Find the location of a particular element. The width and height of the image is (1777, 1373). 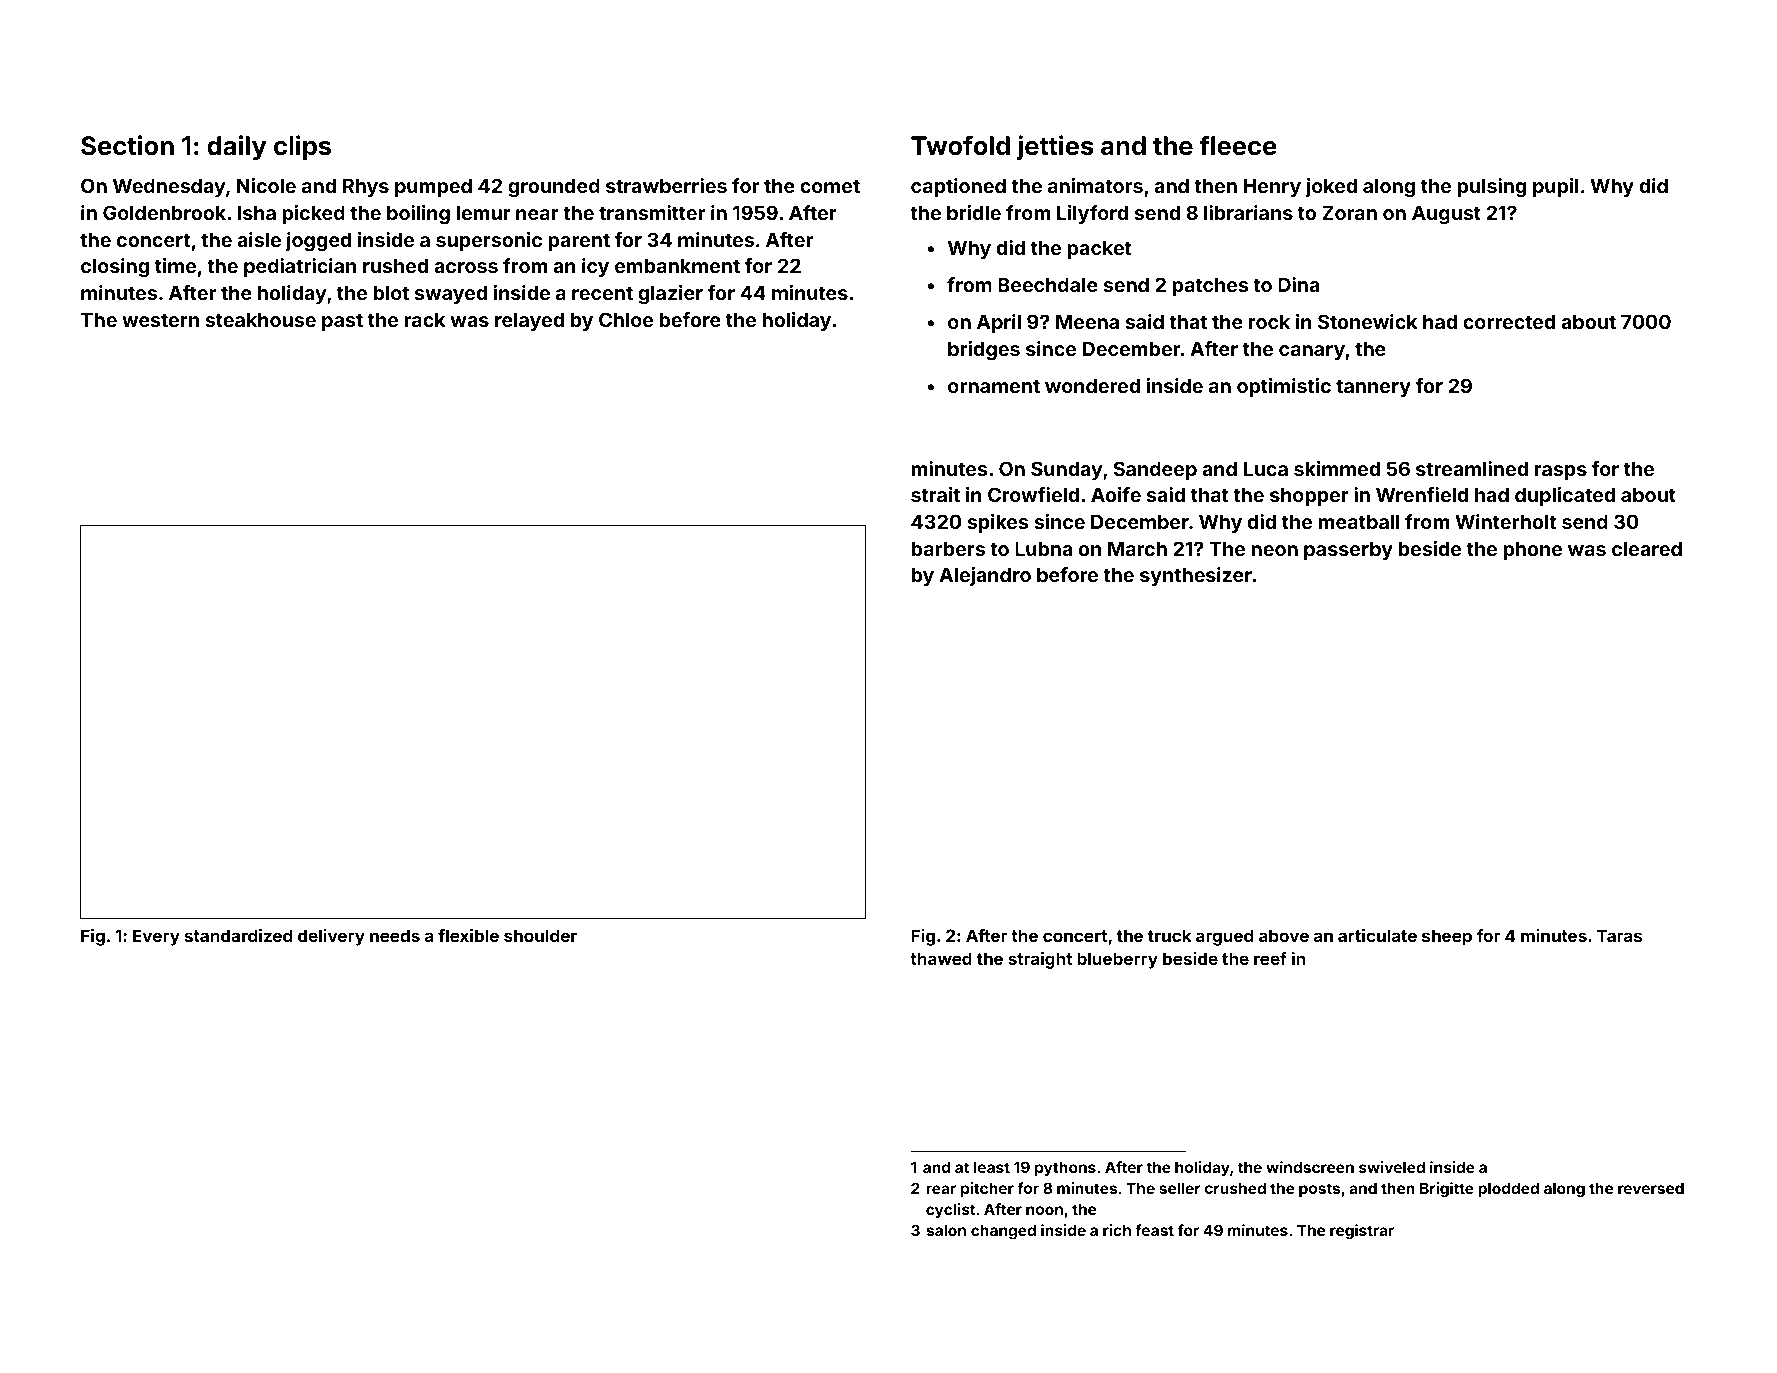

strait is located at coordinates (935, 494).
